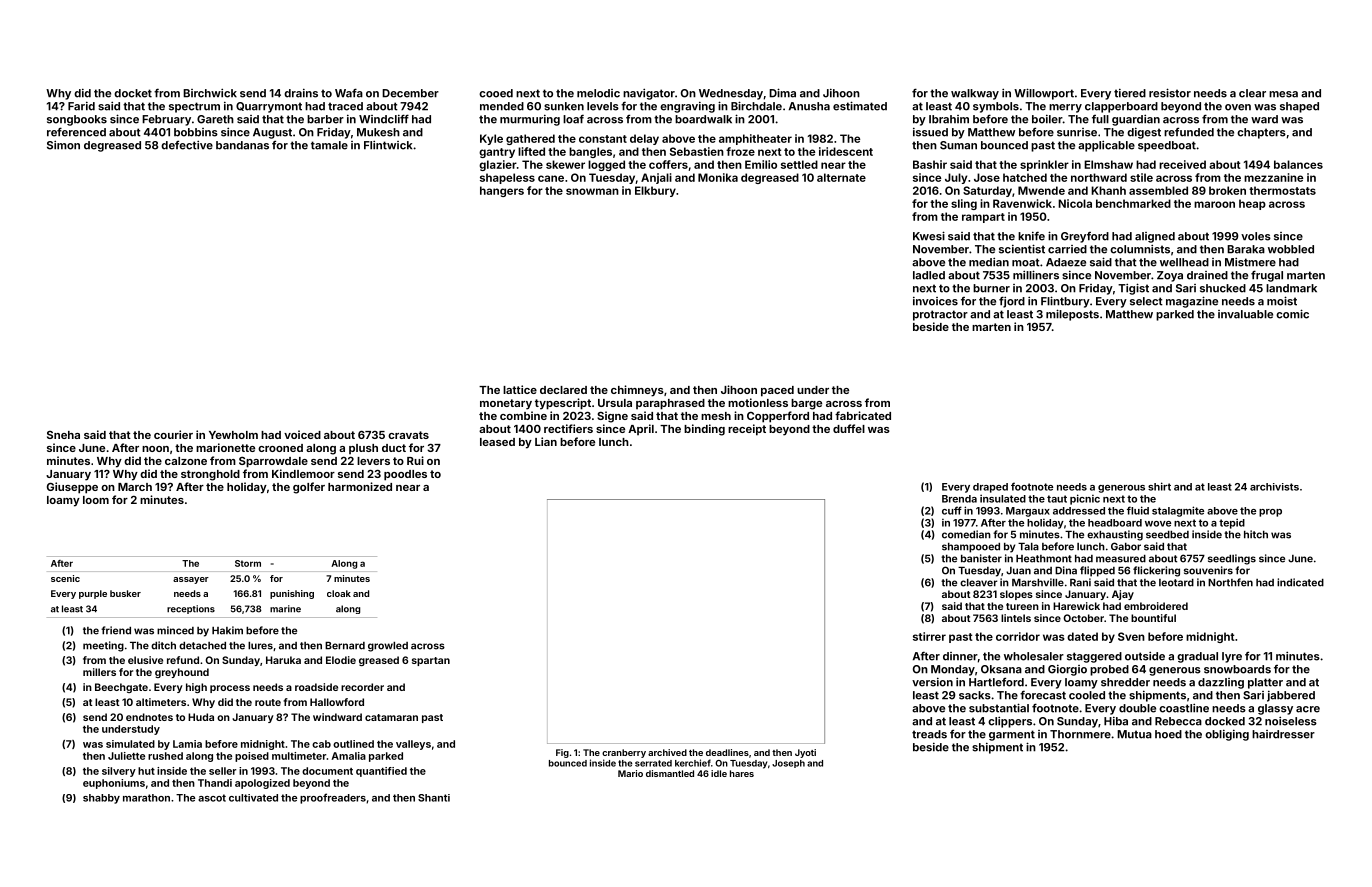  Describe the element at coordinates (215, 119) in the image. I see `Gareth` at that location.
